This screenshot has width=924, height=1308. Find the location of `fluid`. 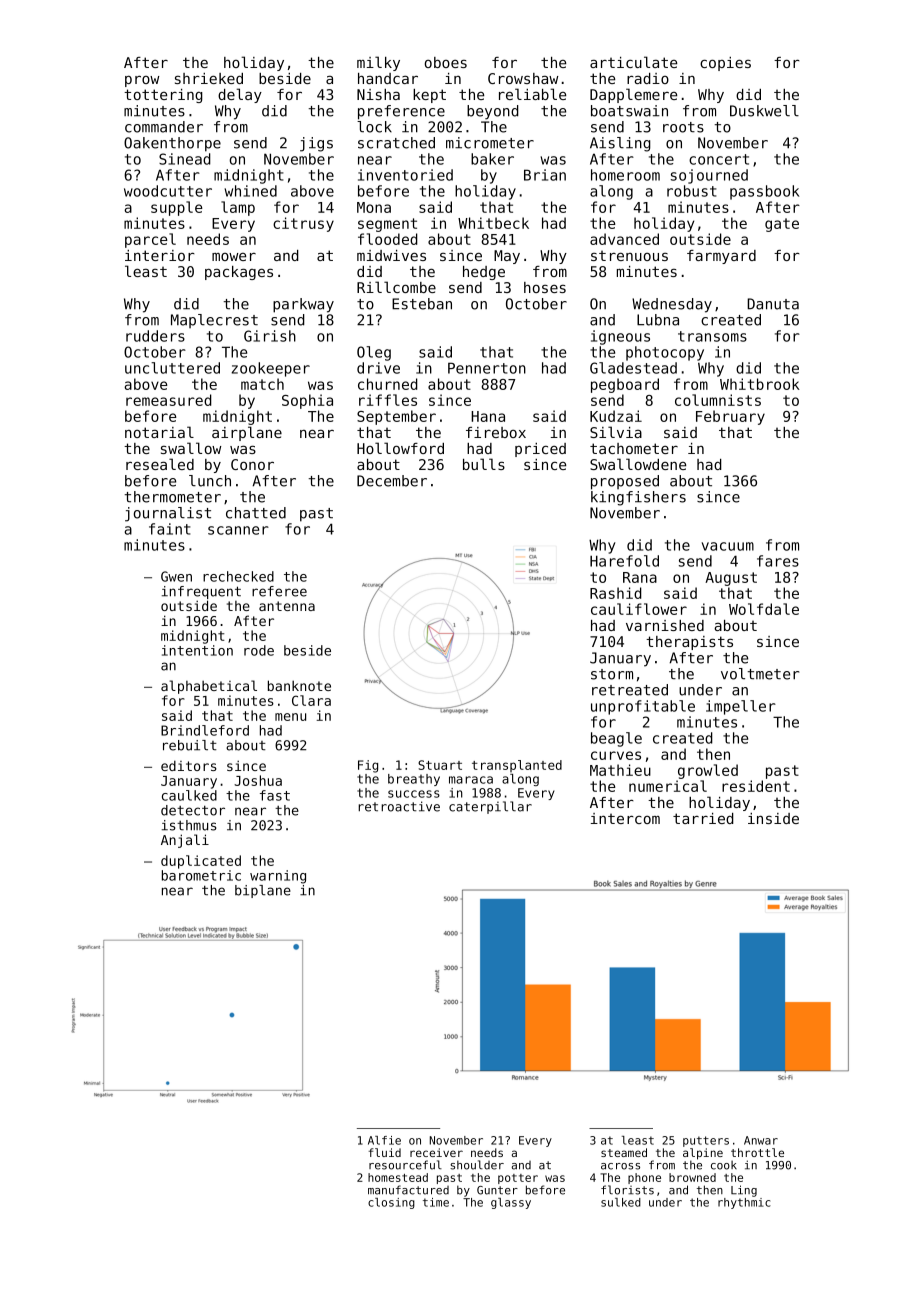

fluid is located at coordinates (385, 1152).
